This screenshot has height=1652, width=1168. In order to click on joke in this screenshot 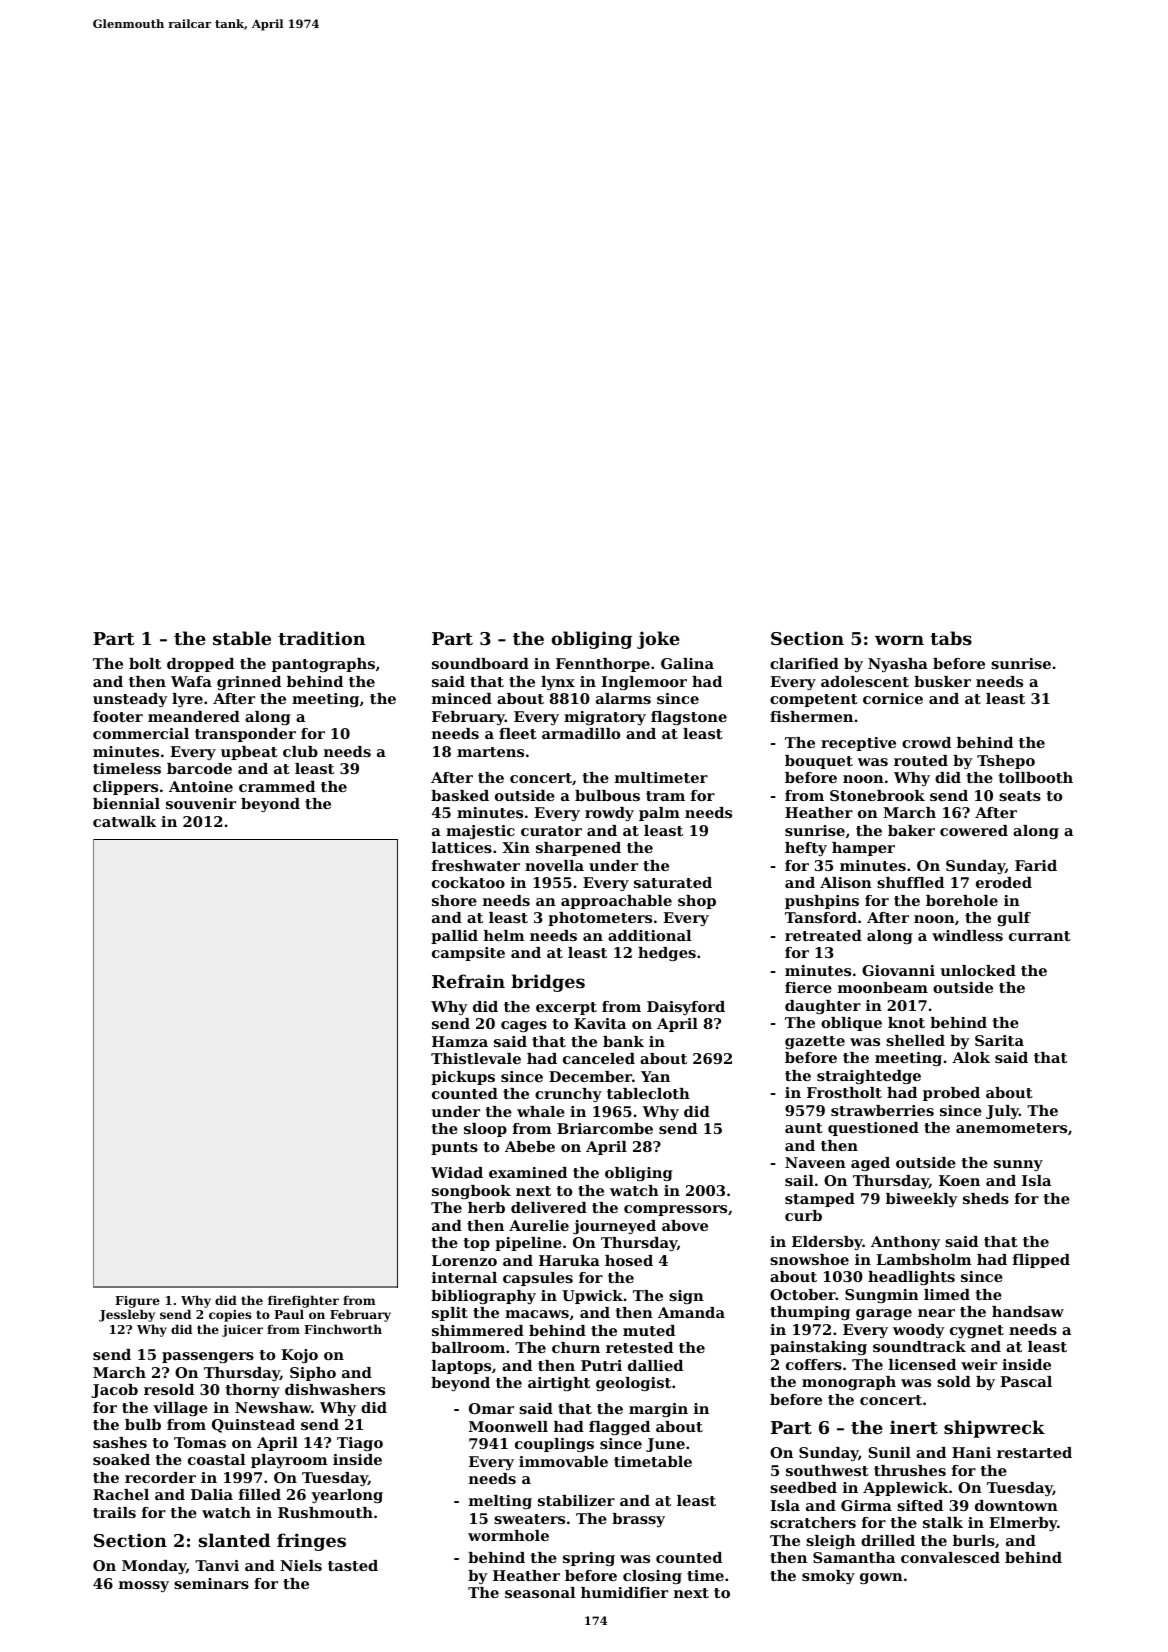, I will do `click(658, 640)`.
